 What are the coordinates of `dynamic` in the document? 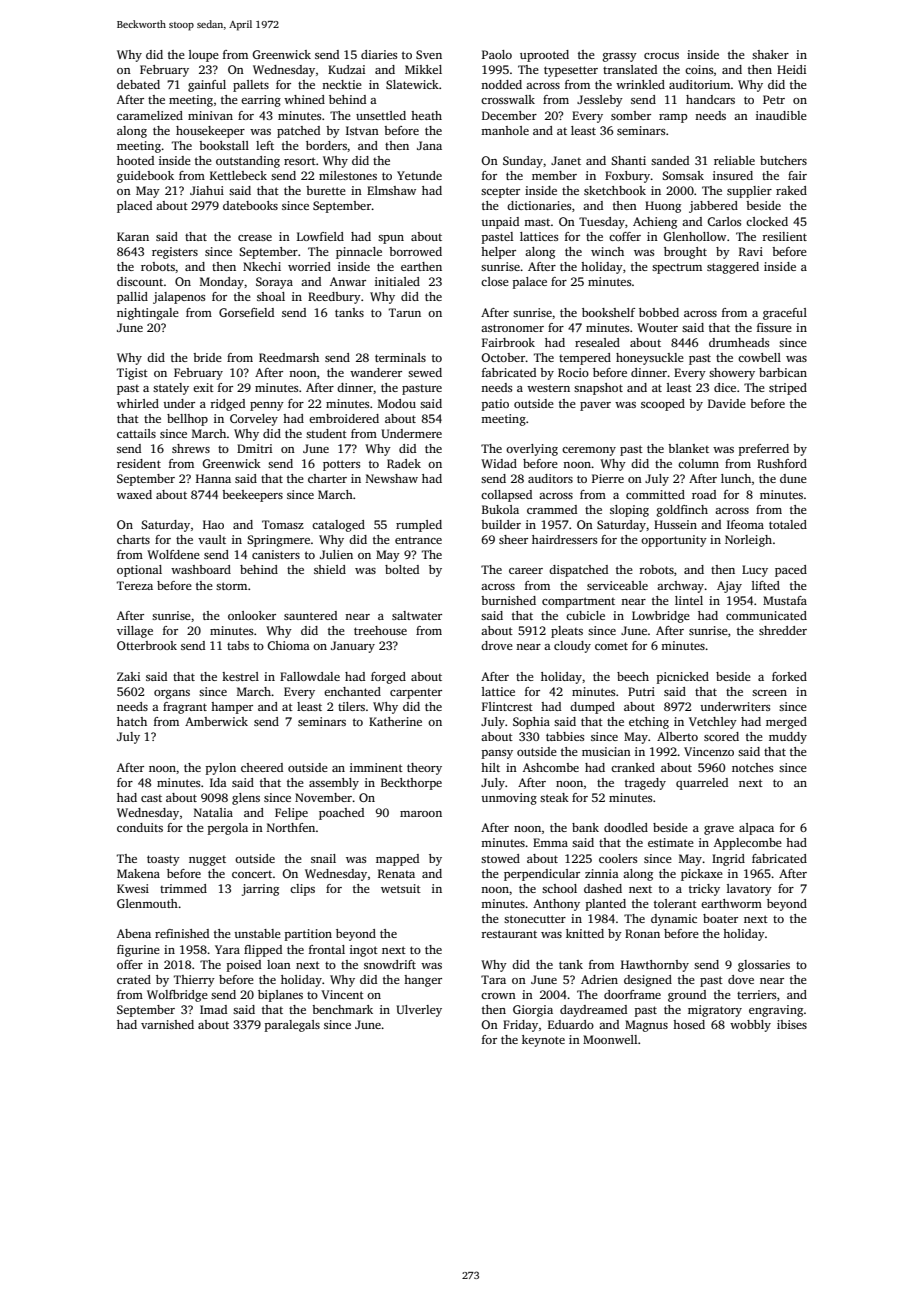 It's located at (674, 920).
